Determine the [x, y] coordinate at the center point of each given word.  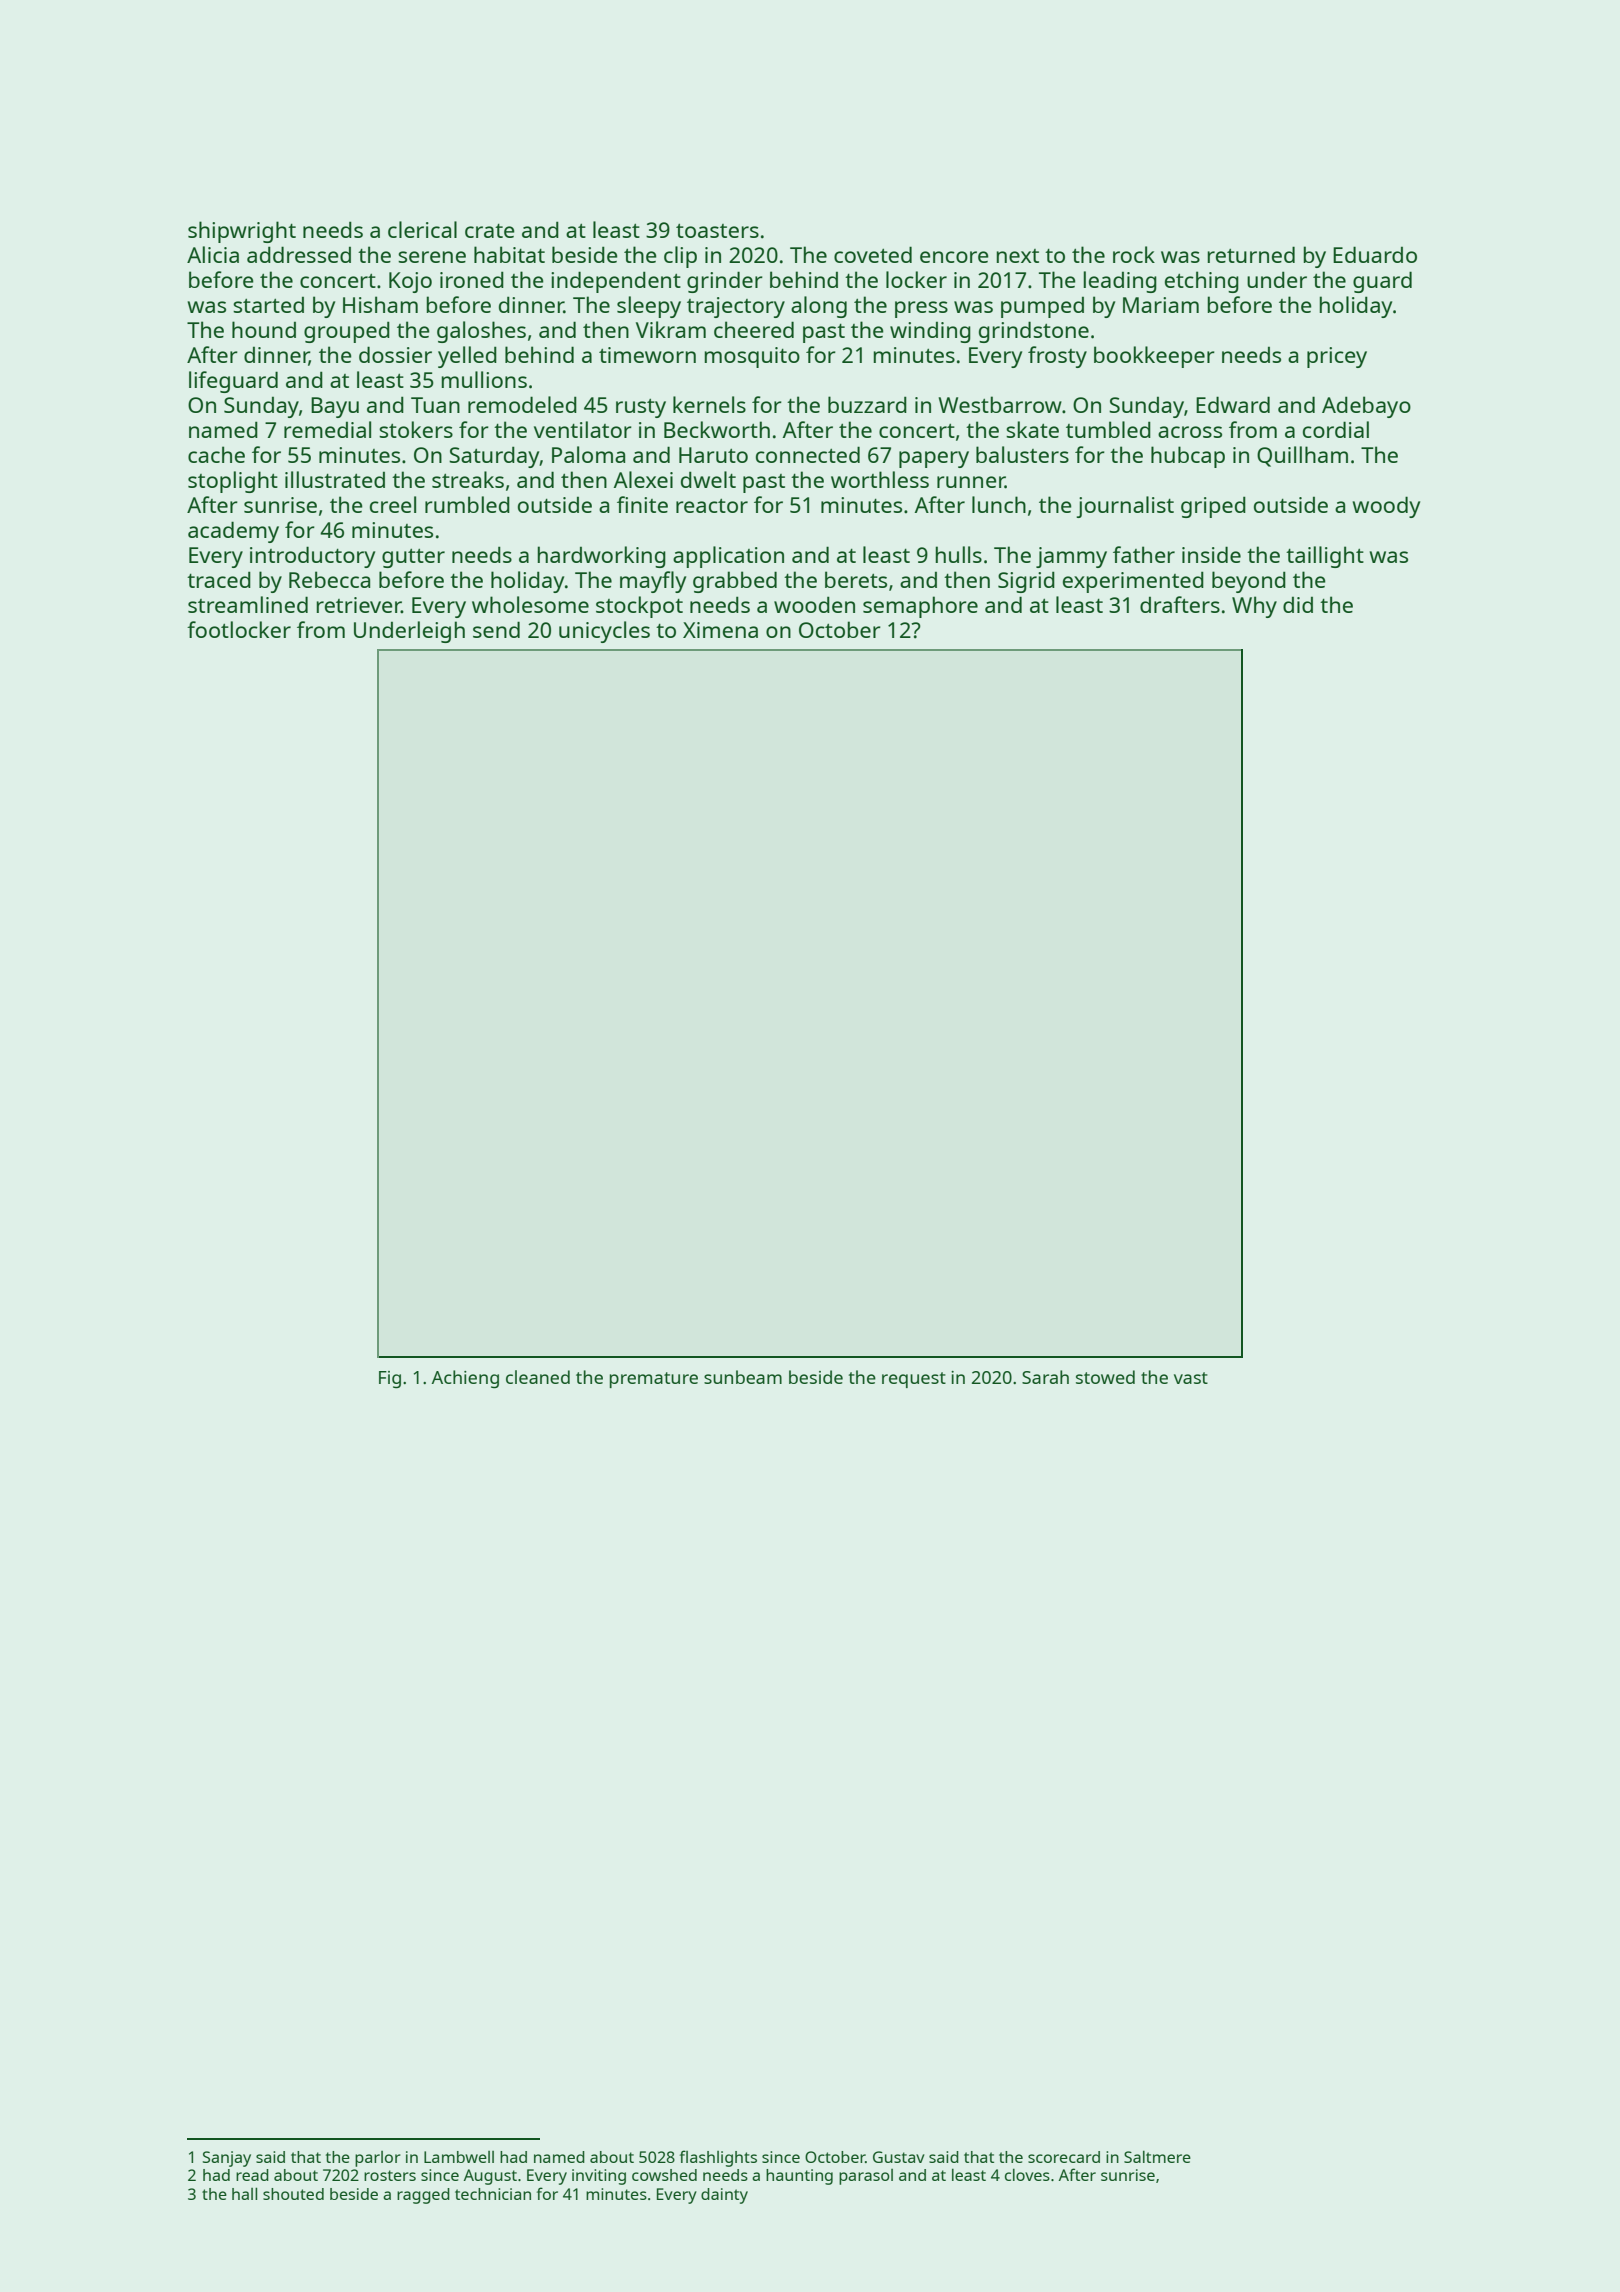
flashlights [718, 2158]
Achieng [465, 1379]
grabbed [735, 582]
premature [654, 1380]
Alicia [213, 254]
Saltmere [1157, 2157]
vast [1191, 1378]
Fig [390, 1380]
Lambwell [459, 2157]
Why [1254, 607]
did [1298, 605]
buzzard [867, 404]
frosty [1057, 357]
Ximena [720, 630]
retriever [358, 605]
